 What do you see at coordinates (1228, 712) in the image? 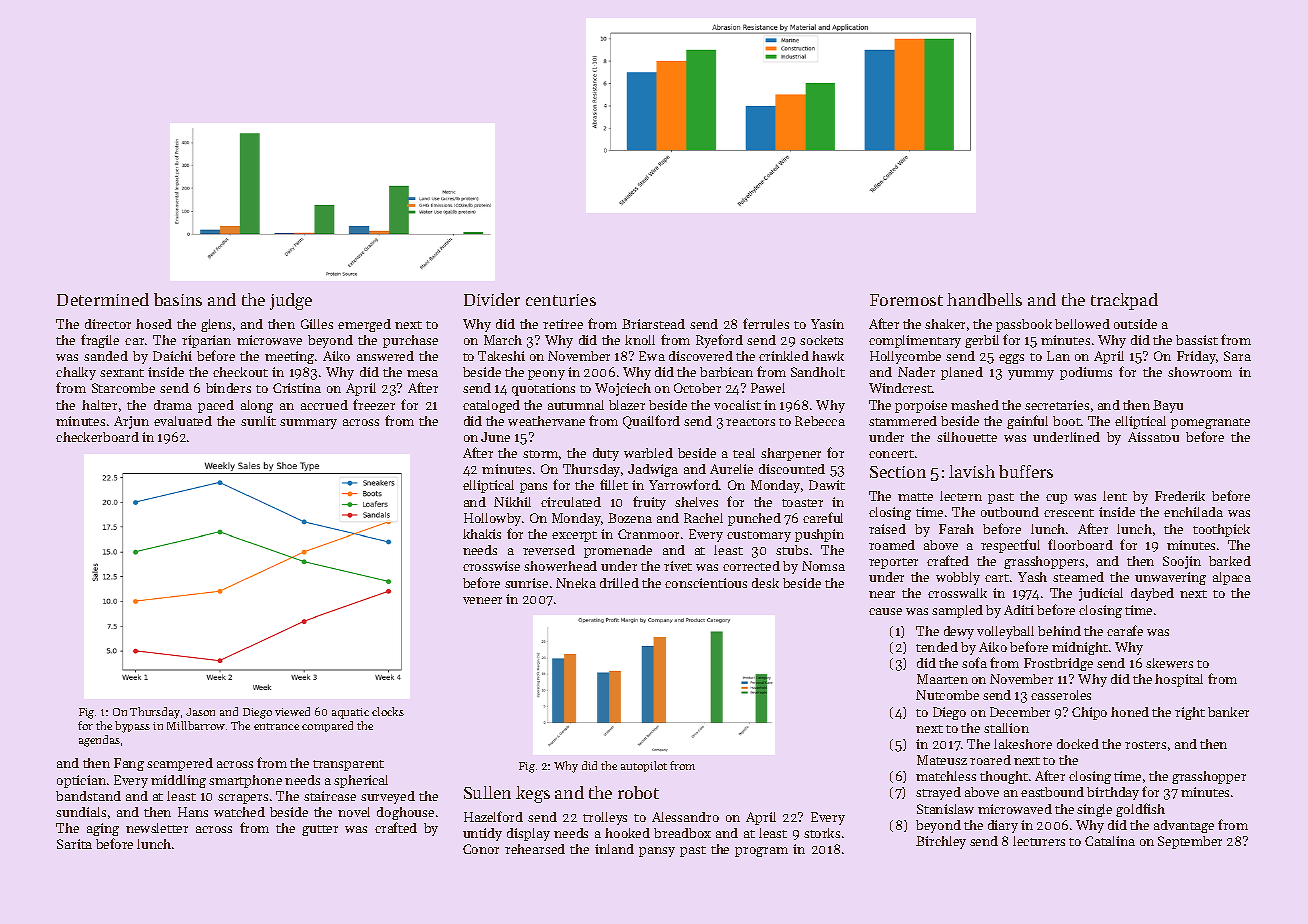
I see `banker` at bounding box center [1228, 712].
